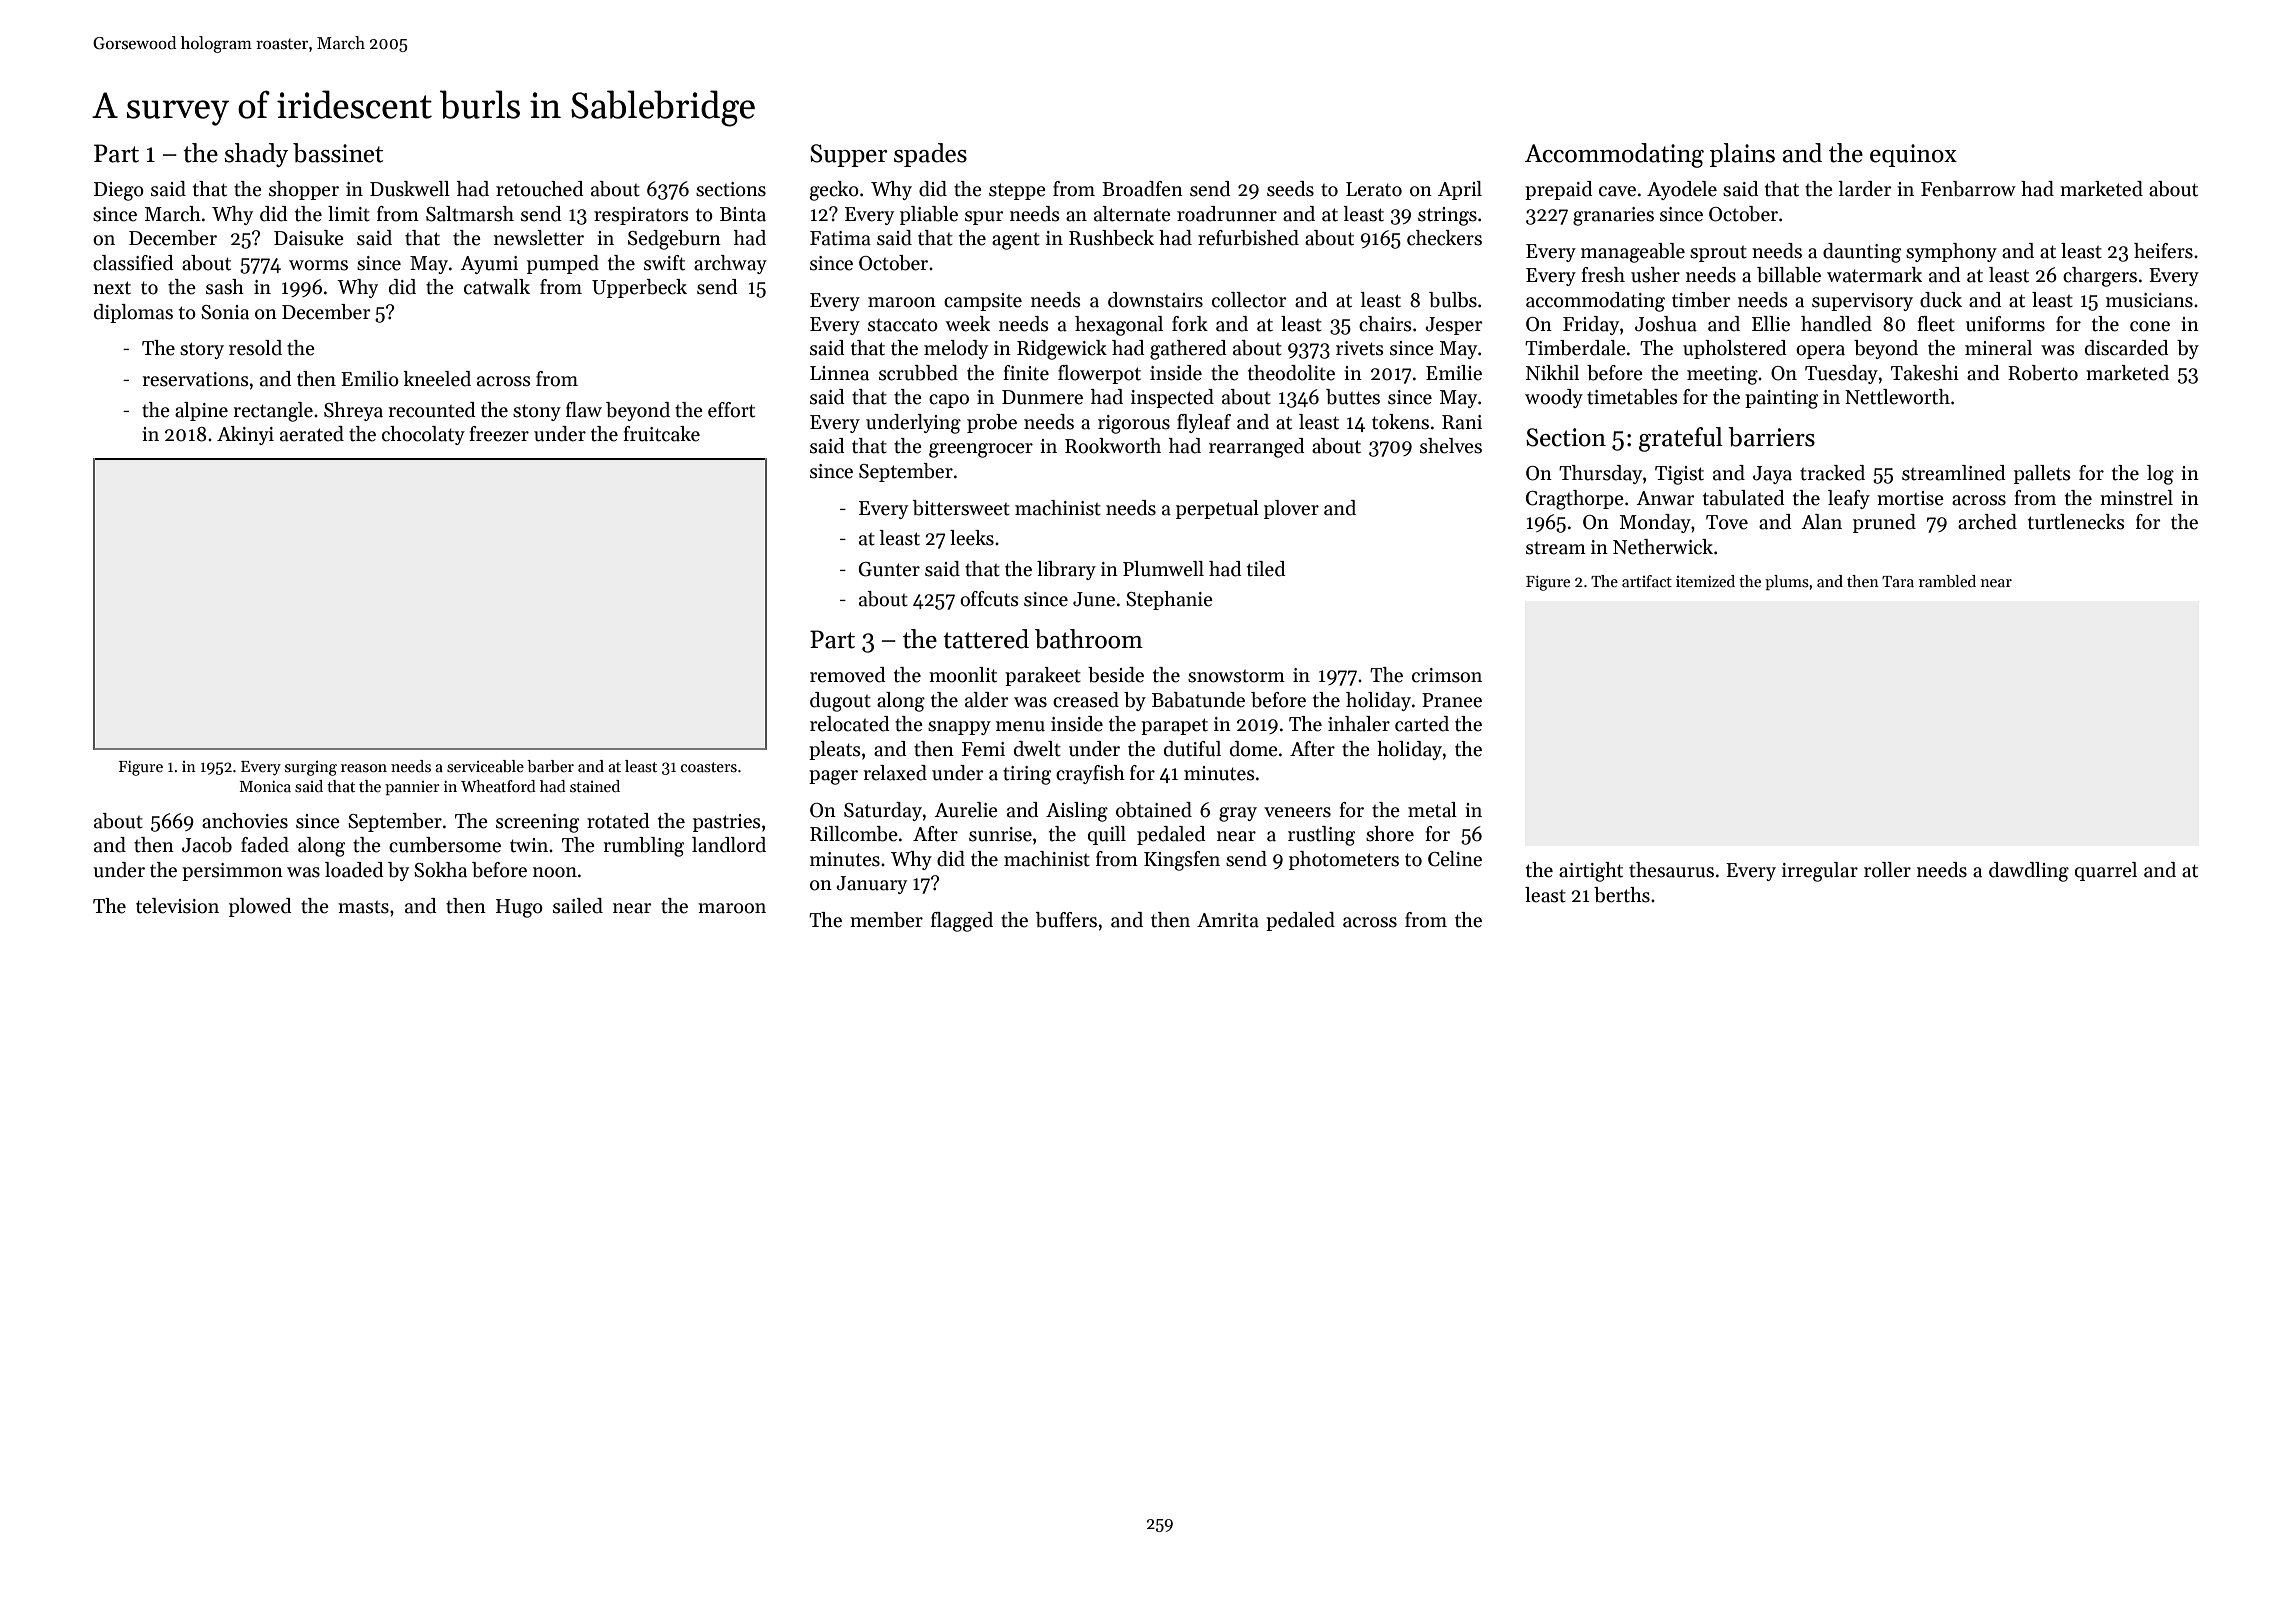  What do you see at coordinates (1781, 399) in the image?
I see `painting` at bounding box center [1781, 399].
